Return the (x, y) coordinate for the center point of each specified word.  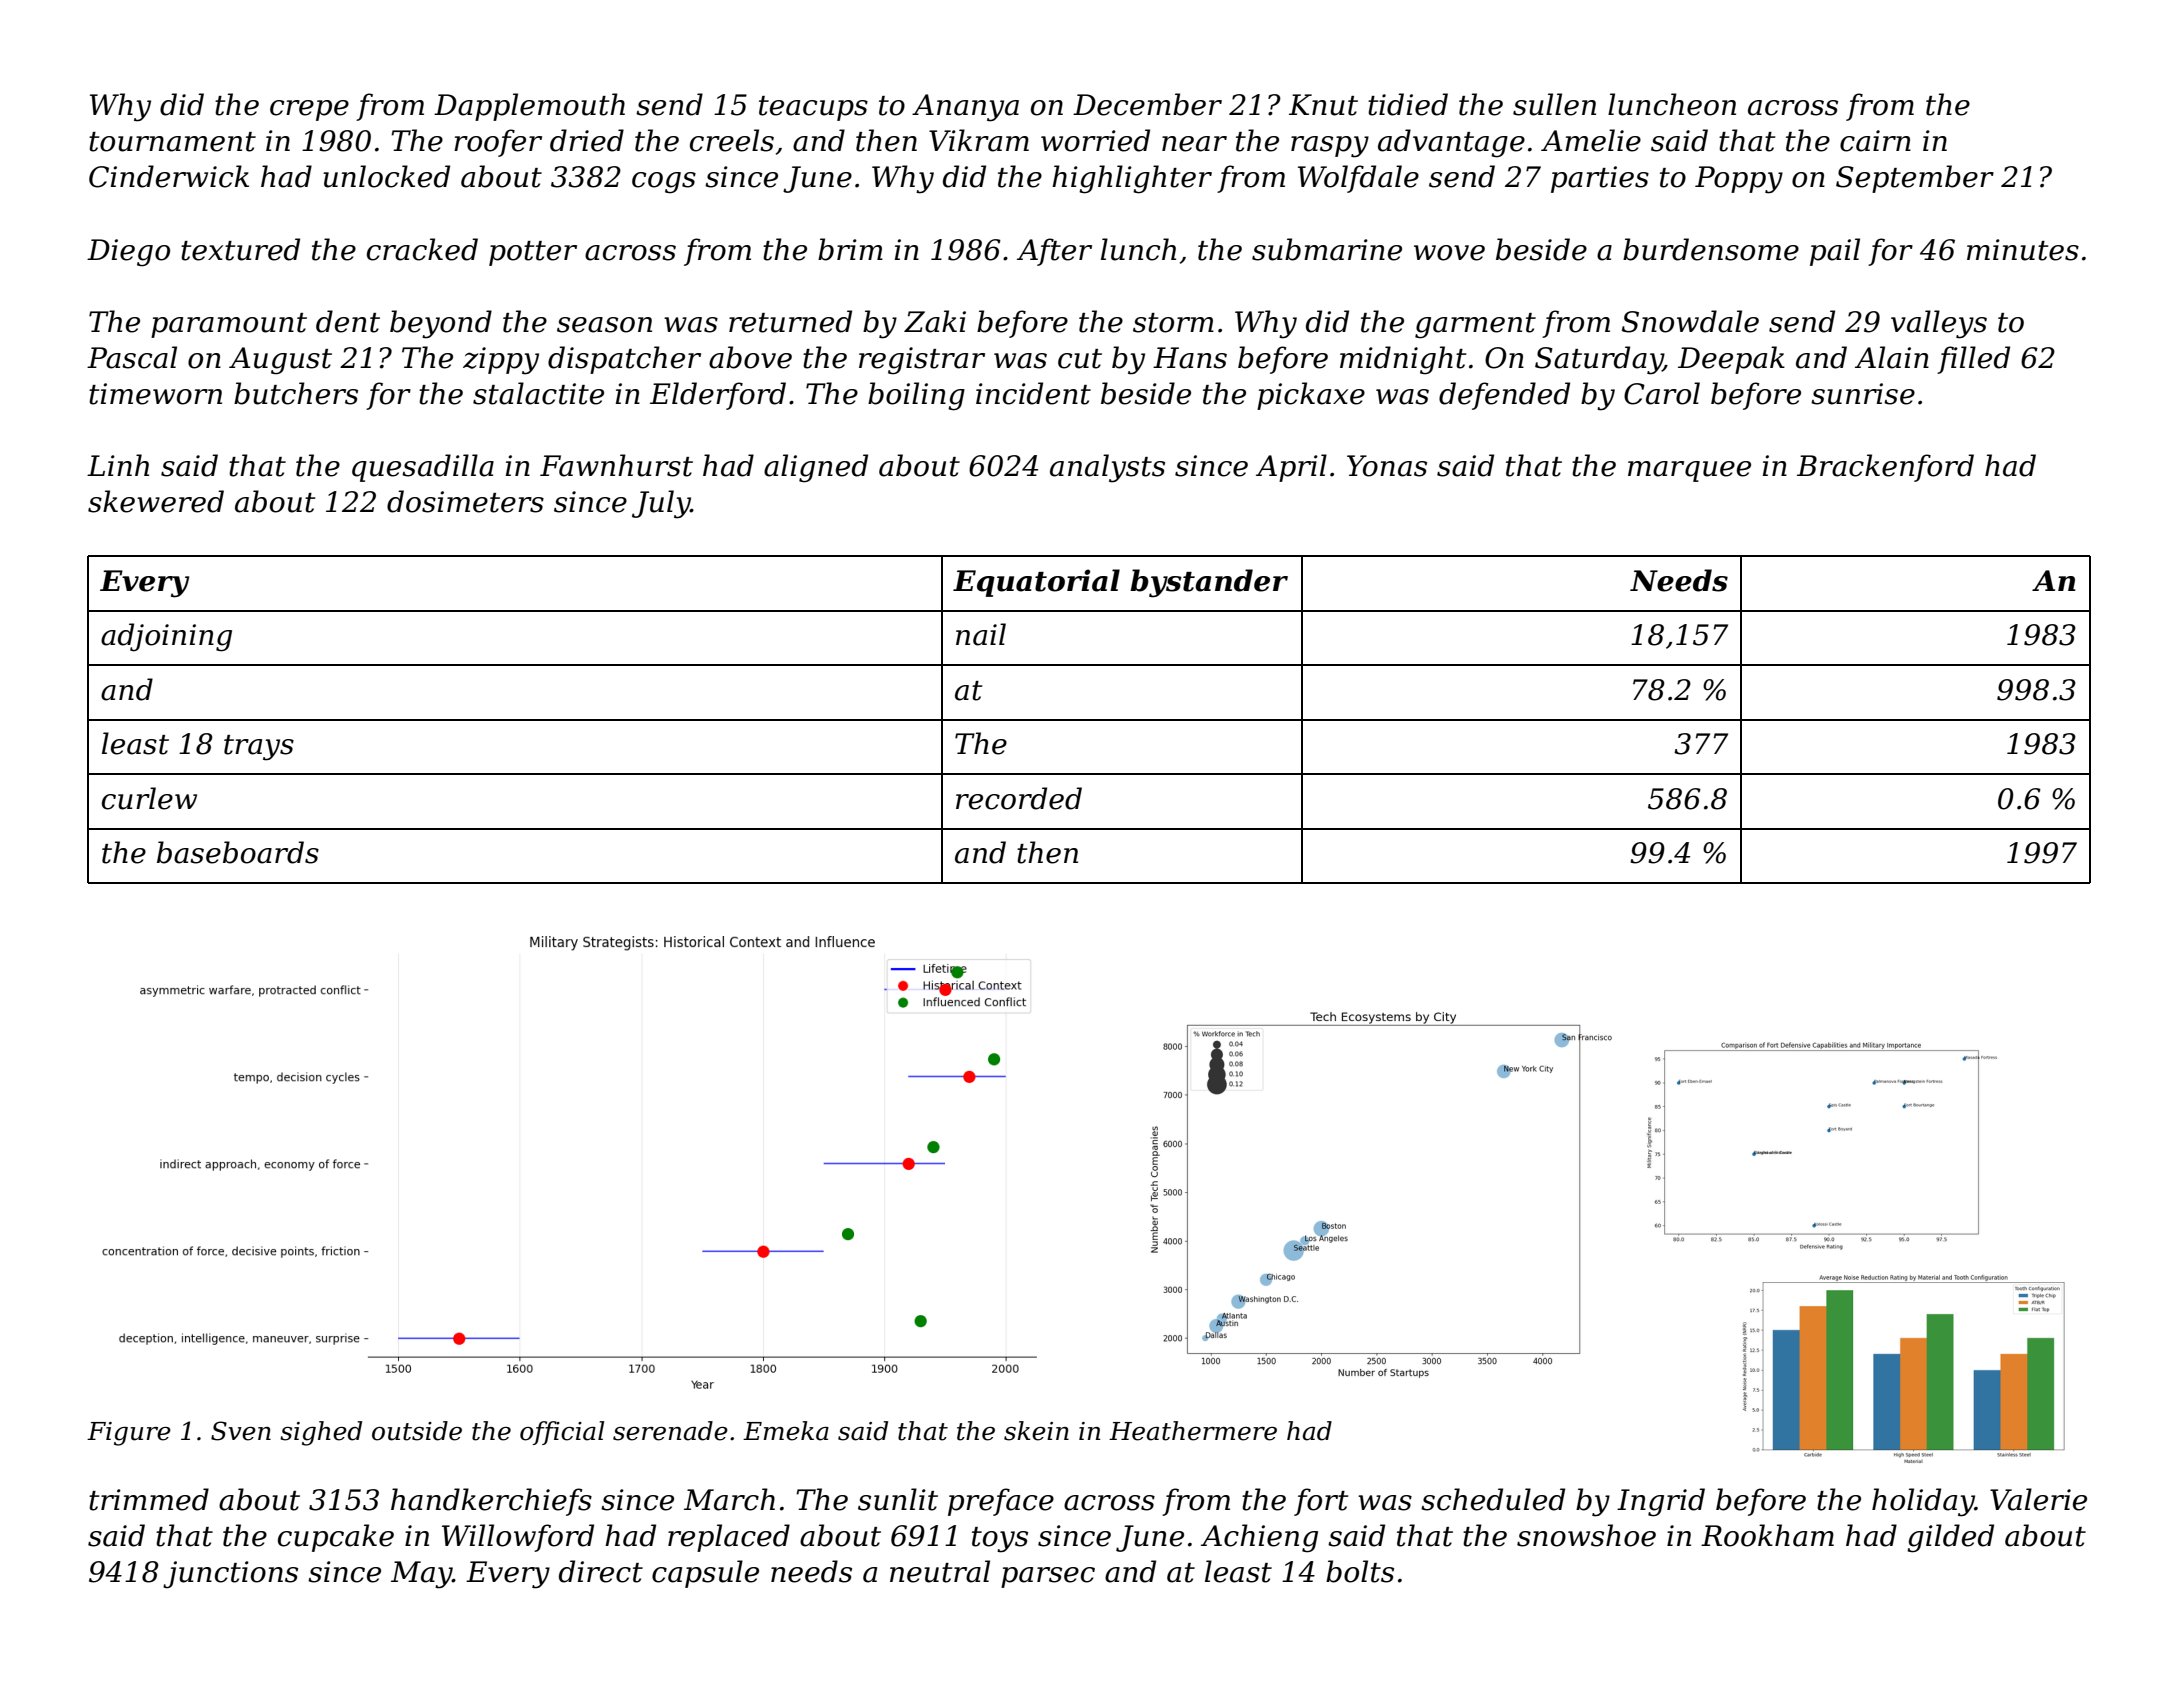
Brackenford (1885, 468)
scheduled (1493, 1499)
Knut (1323, 105)
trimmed (149, 1499)
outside (417, 1431)
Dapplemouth (529, 107)
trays (259, 748)
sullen (1554, 104)
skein (1036, 1431)
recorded (1019, 798)
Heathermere (1193, 1431)
